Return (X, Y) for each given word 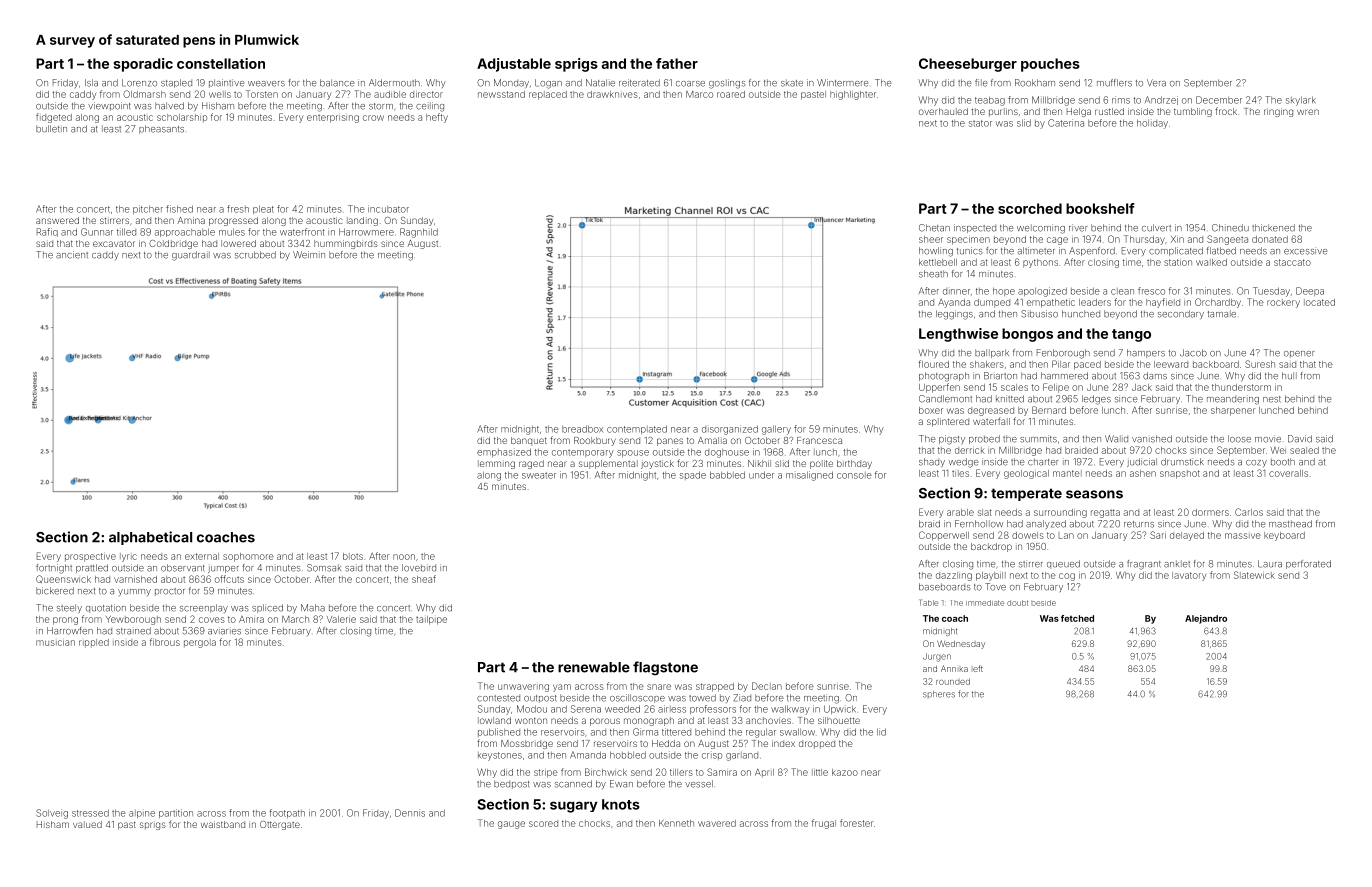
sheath (933, 274)
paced (1087, 365)
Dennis (410, 813)
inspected (975, 228)
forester (857, 823)
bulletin (51, 129)
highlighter (853, 95)
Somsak (324, 568)
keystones (500, 756)
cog (1067, 577)
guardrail (191, 256)
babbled (727, 475)
